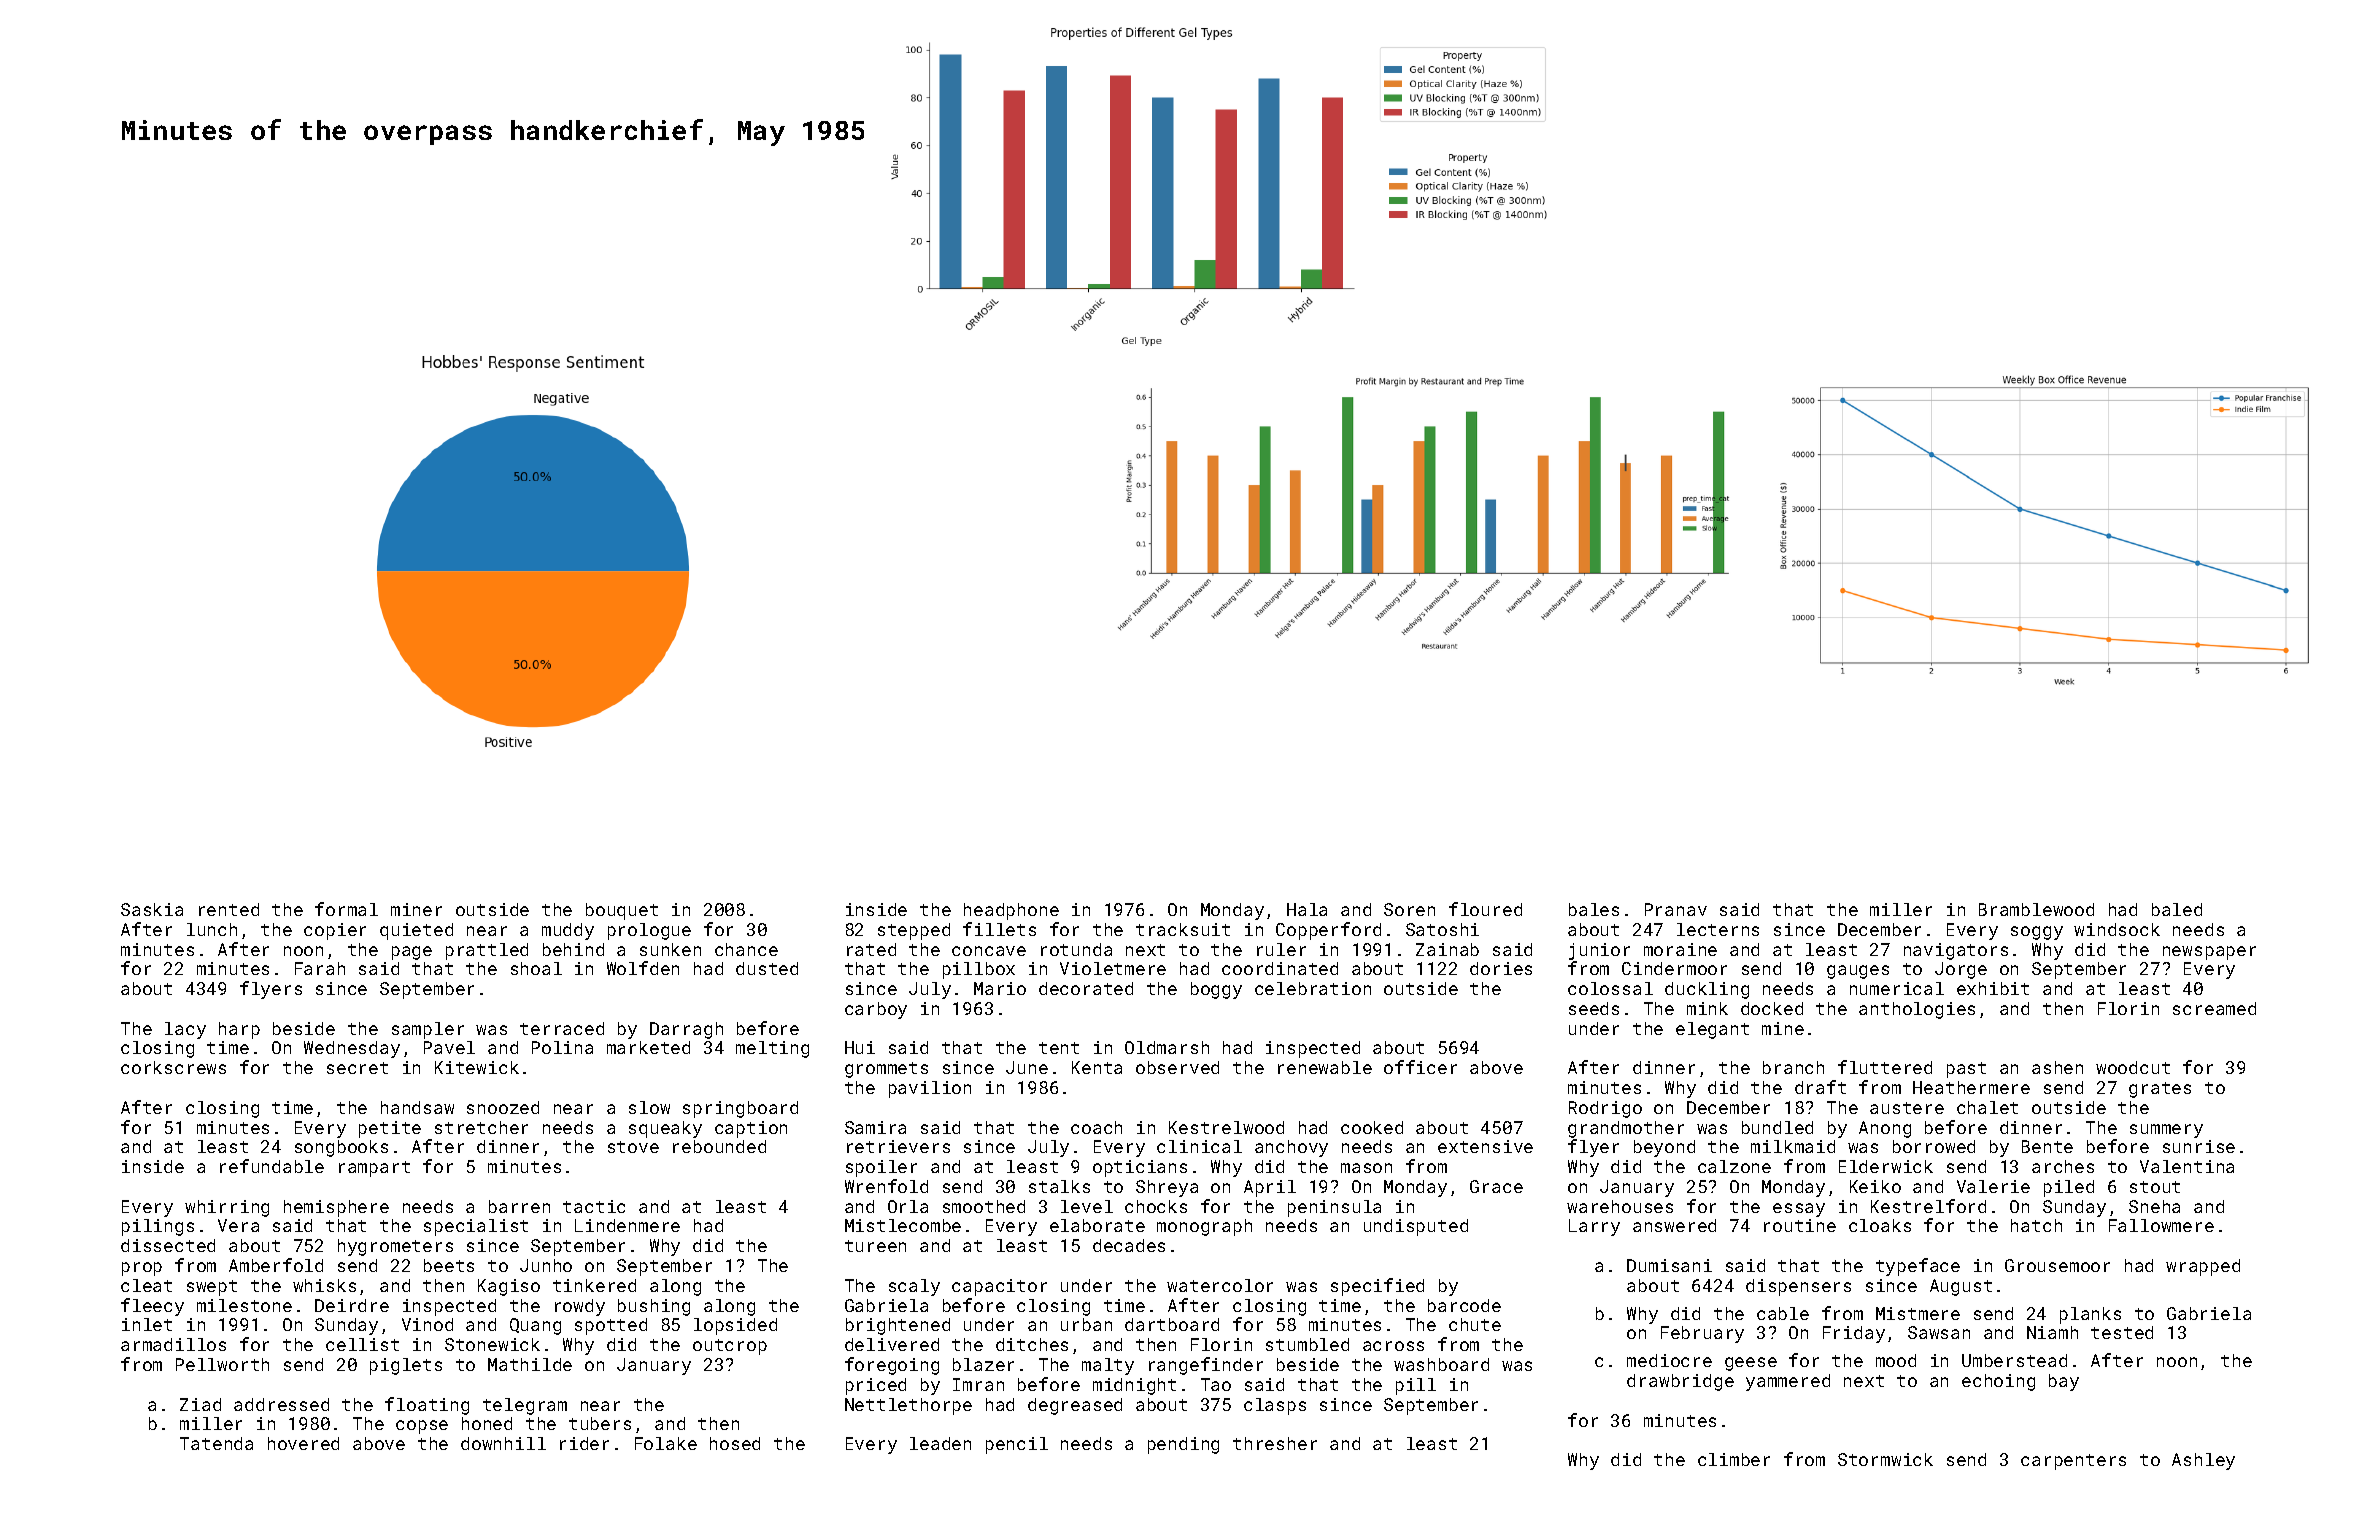  I want to click on Hala, so click(1307, 909).
